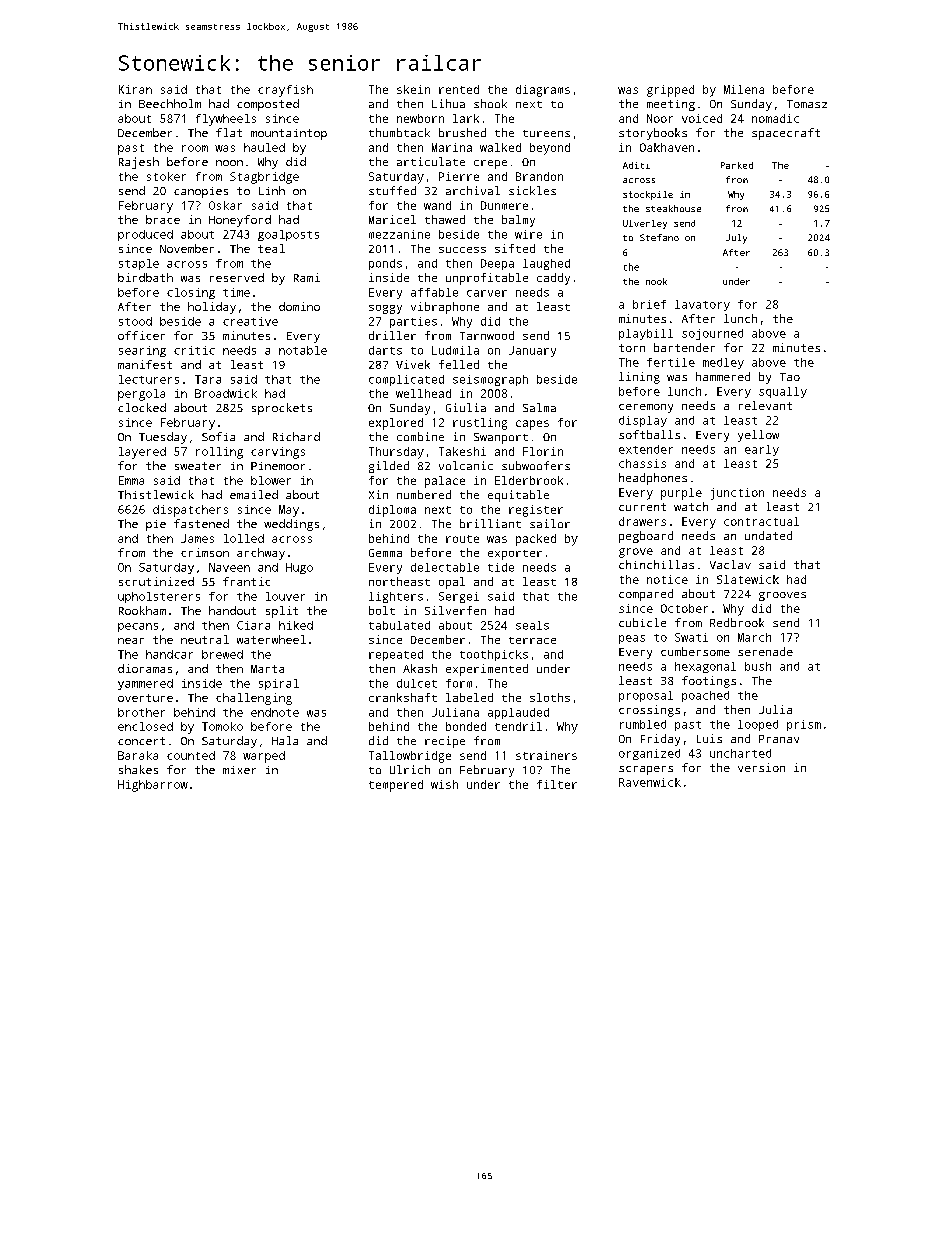 The height and width of the screenshot is (1233, 952). Describe the element at coordinates (532, 625) in the screenshot. I see `seals` at that location.
